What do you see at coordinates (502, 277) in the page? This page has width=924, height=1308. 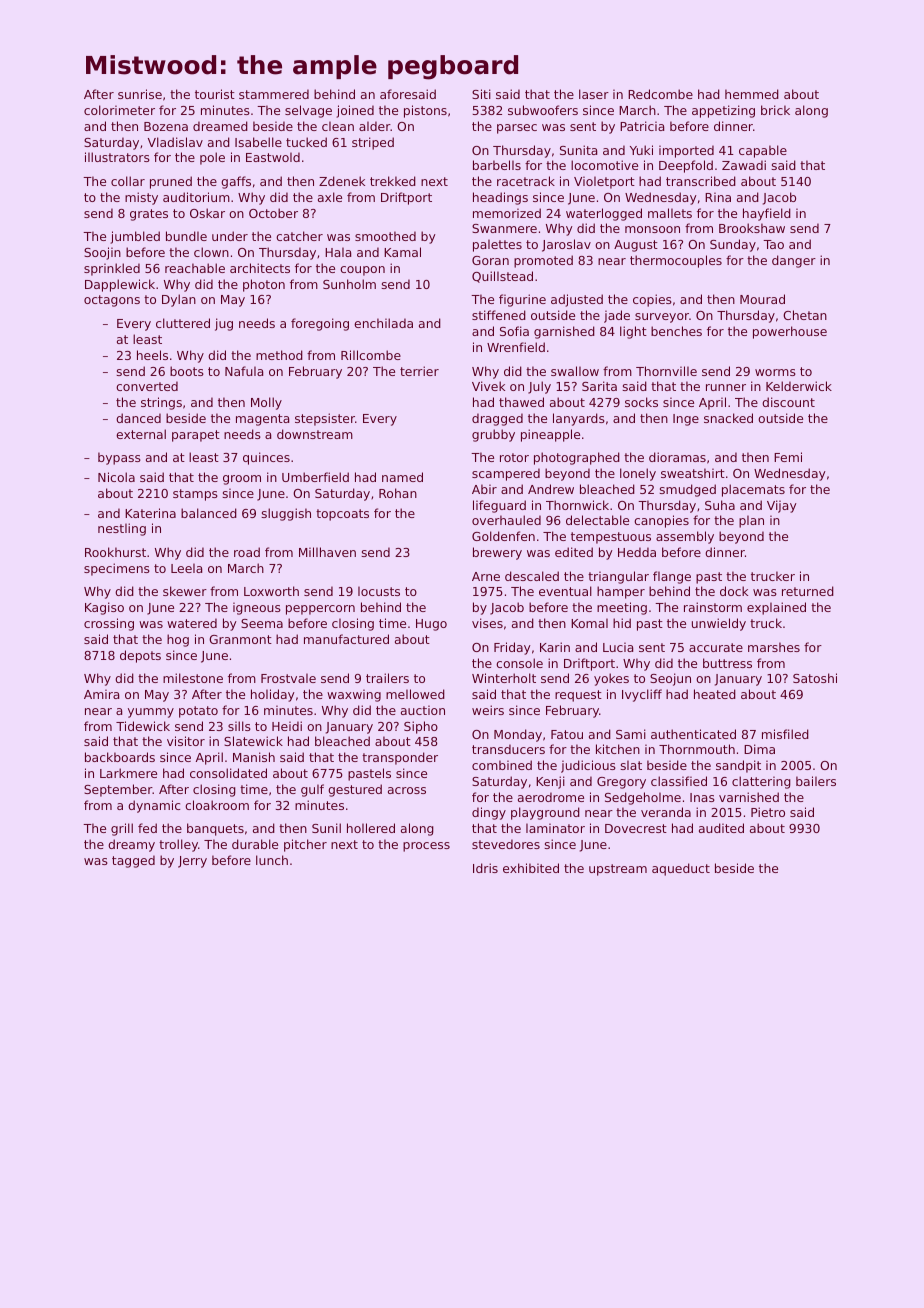 I see `Quillstead` at bounding box center [502, 277].
